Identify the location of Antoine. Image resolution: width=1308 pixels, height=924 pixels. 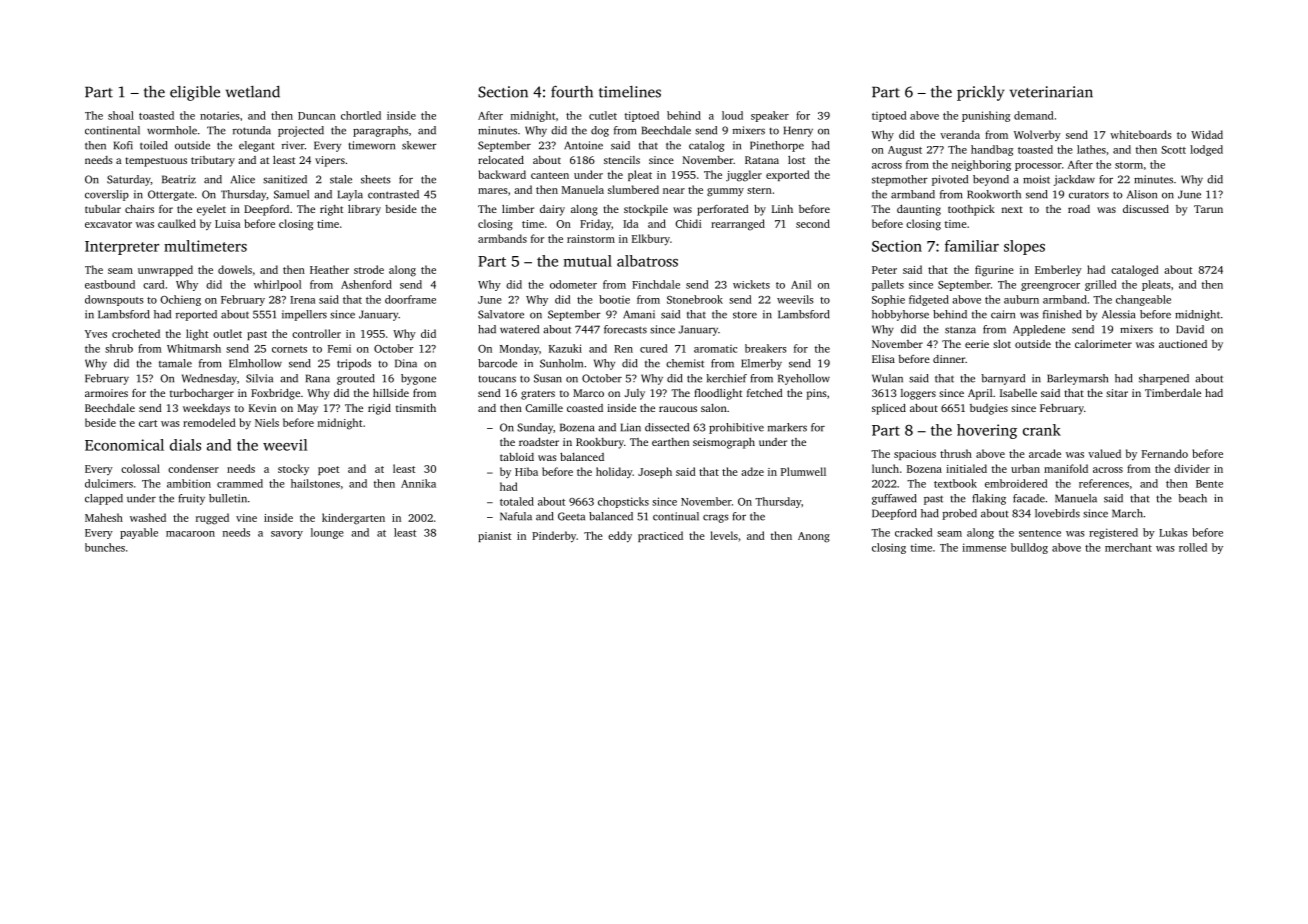
(583, 145).
